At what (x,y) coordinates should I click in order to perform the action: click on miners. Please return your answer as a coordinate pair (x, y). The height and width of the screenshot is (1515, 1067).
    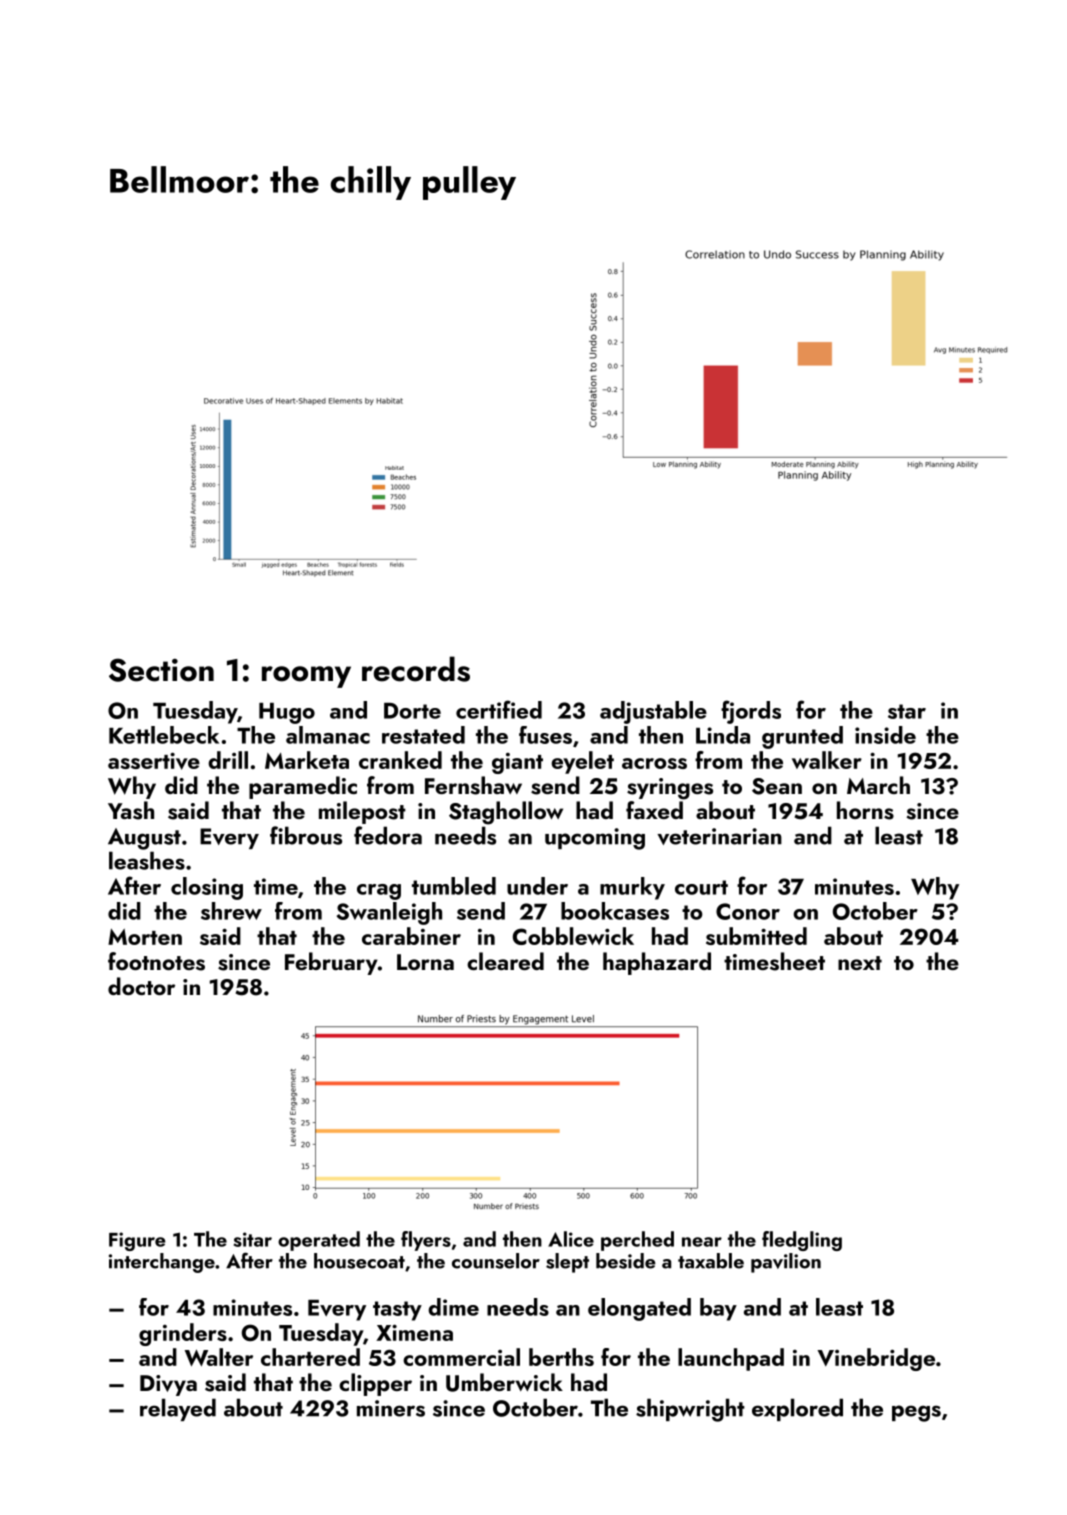
    Looking at the image, I should click on (391, 1408).
